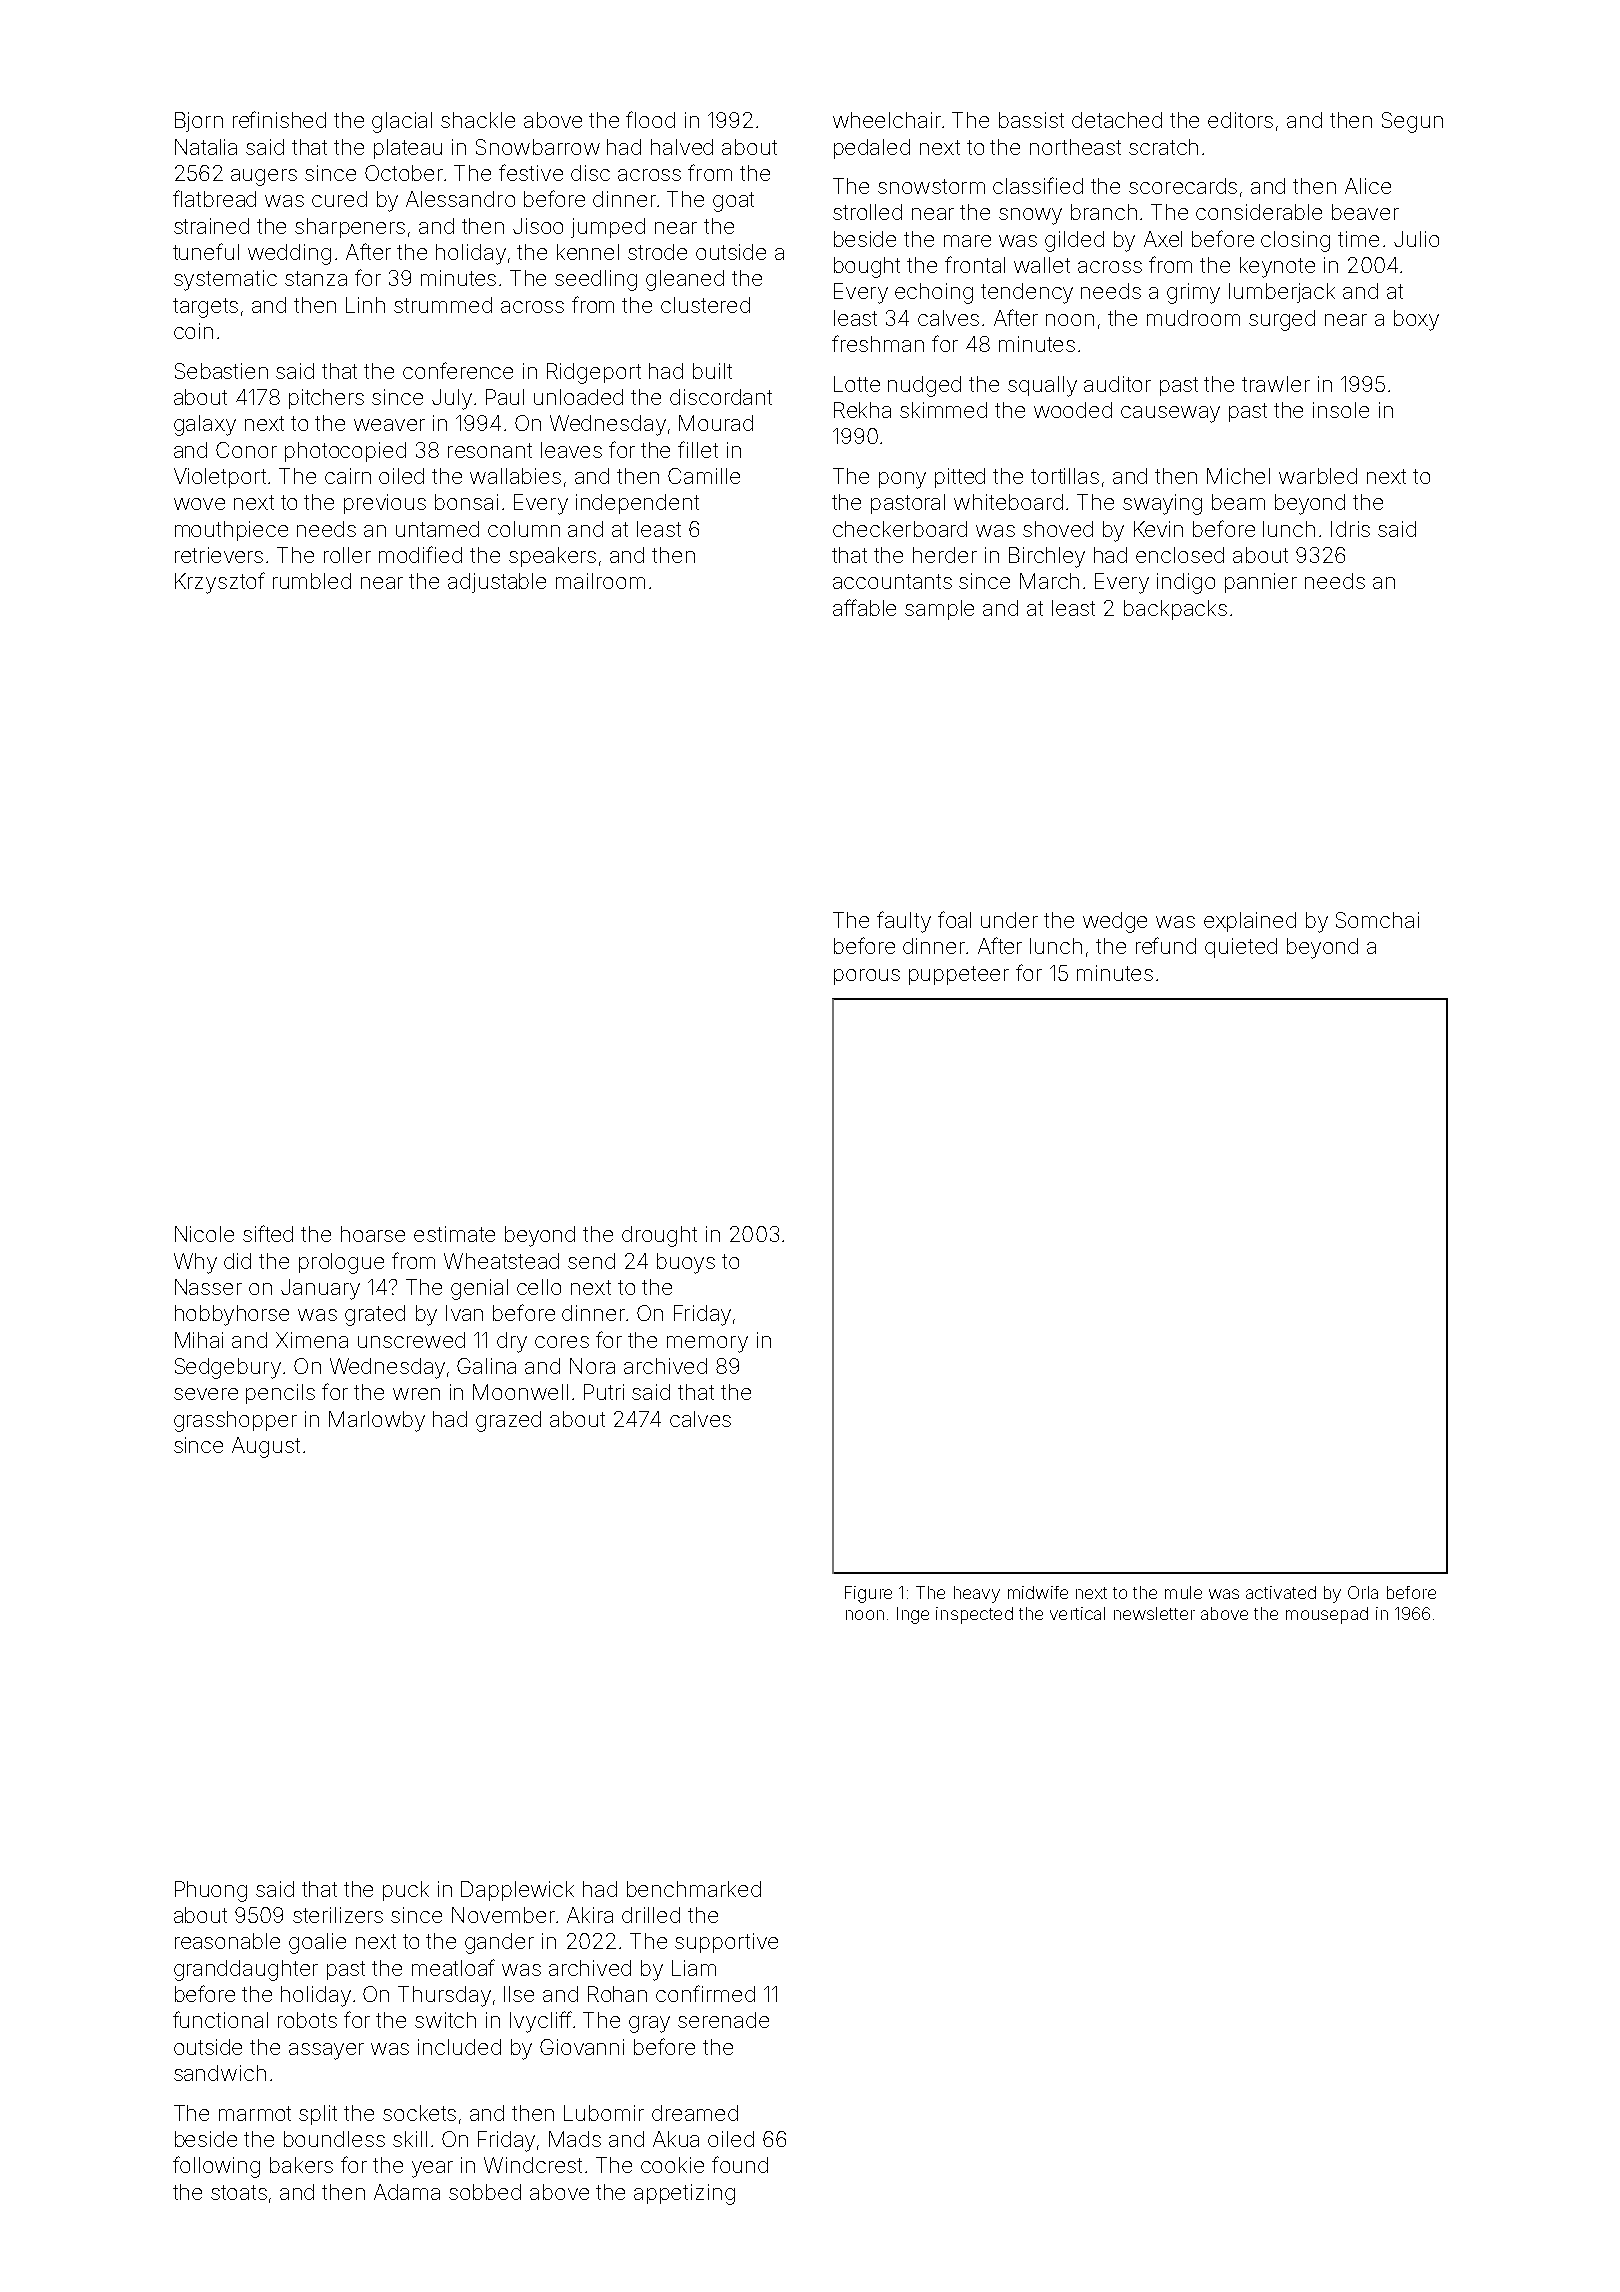 Image resolution: width=1620 pixels, height=2292 pixels. Describe the element at coordinates (959, 975) in the page. I see `puppeteer` at that location.
